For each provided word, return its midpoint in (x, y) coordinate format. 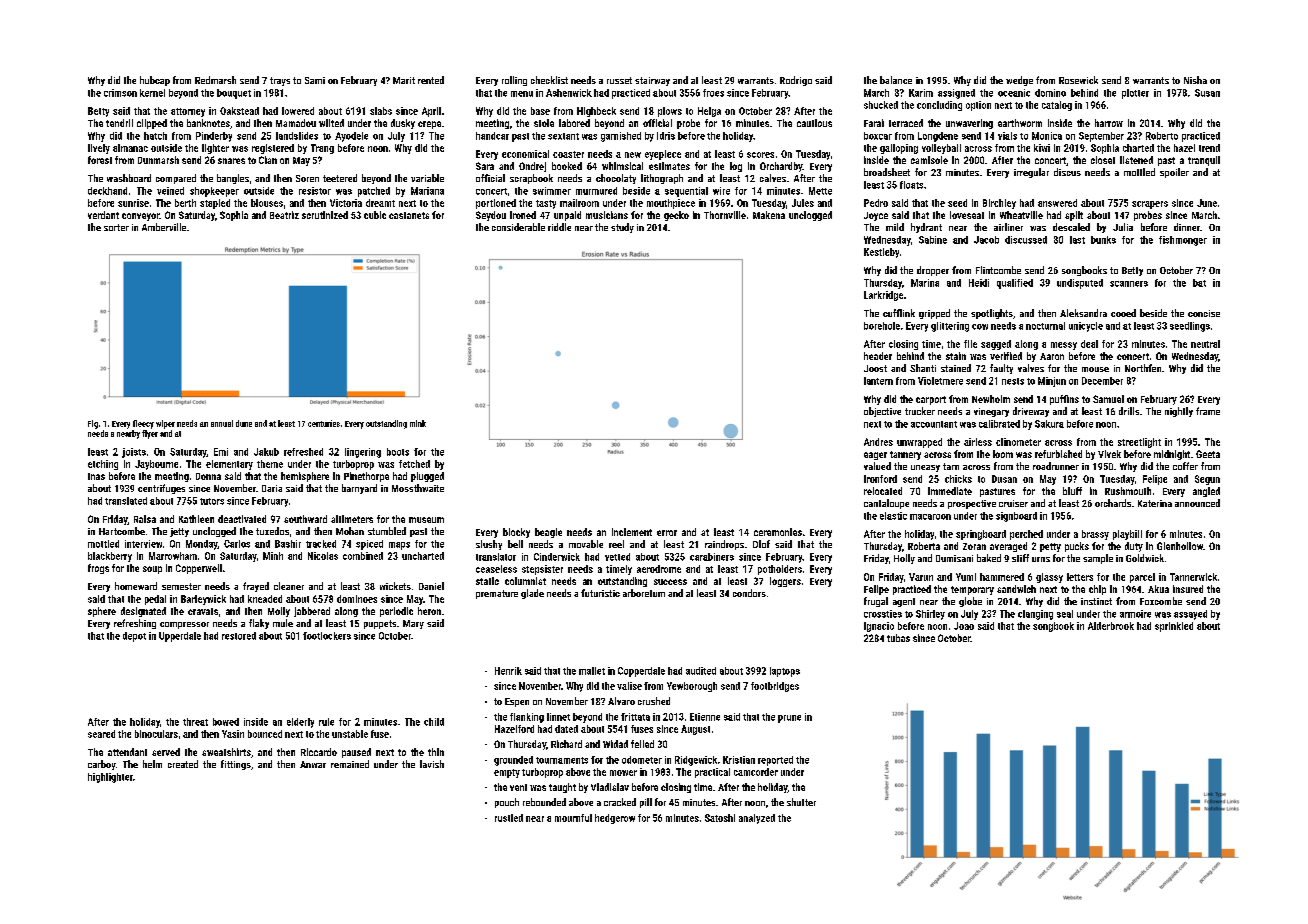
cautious (814, 123)
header (878, 356)
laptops (785, 672)
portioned (496, 204)
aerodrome (659, 569)
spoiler (1174, 173)
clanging (1035, 615)
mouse (1095, 369)
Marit (404, 80)
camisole (929, 160)
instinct (1096, 601)
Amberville (164, 227)
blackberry (110, 557)
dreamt (380, 203)
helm (152, 764)
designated (143, 612)
